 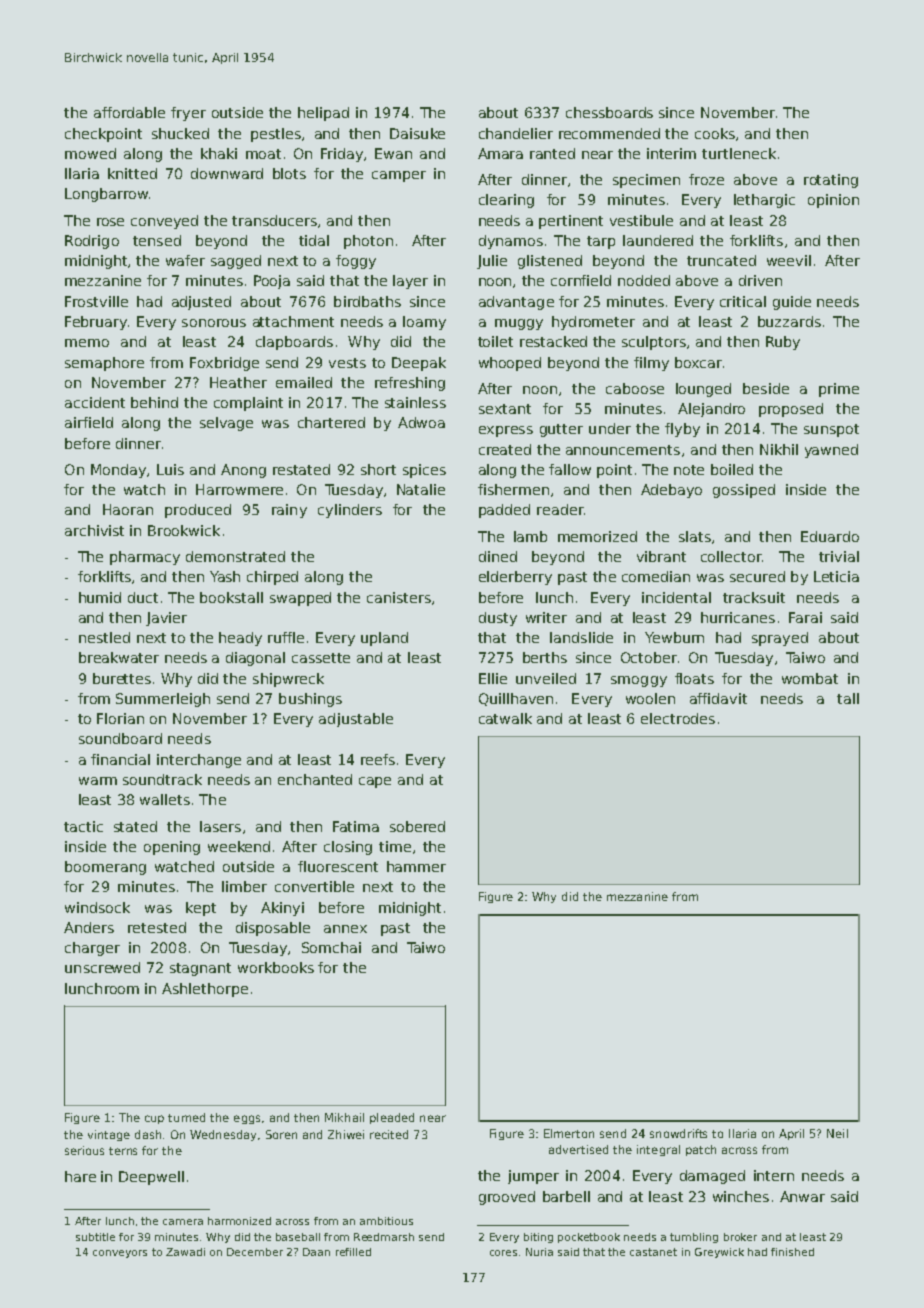 I want to click on upland, so click(x=384, y=639).
